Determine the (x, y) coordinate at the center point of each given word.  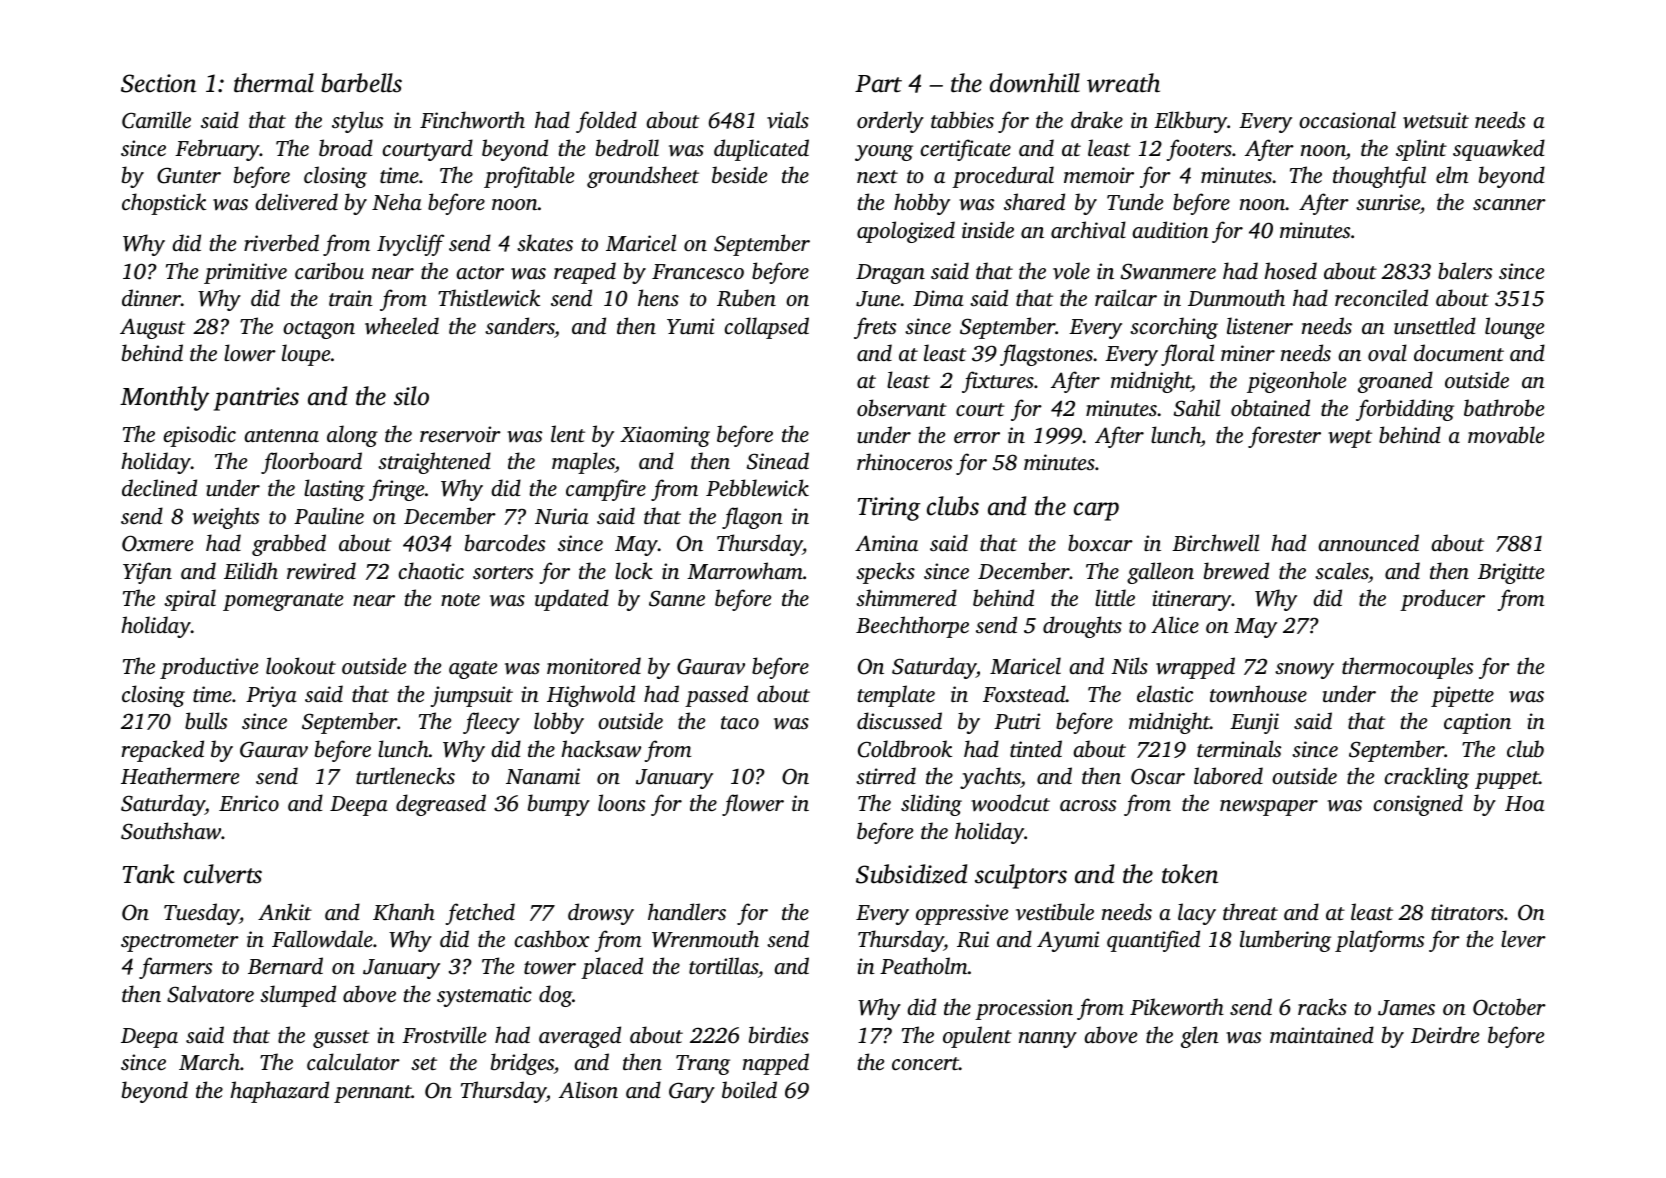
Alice (1175, 624)
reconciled (1381, 297)
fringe (396, 490)
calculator (353, 1061)
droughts (1082, 627)
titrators (1467, 912)
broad (346, 147)
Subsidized (911, 874)
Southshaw (171, 831)
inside (988, 229)
